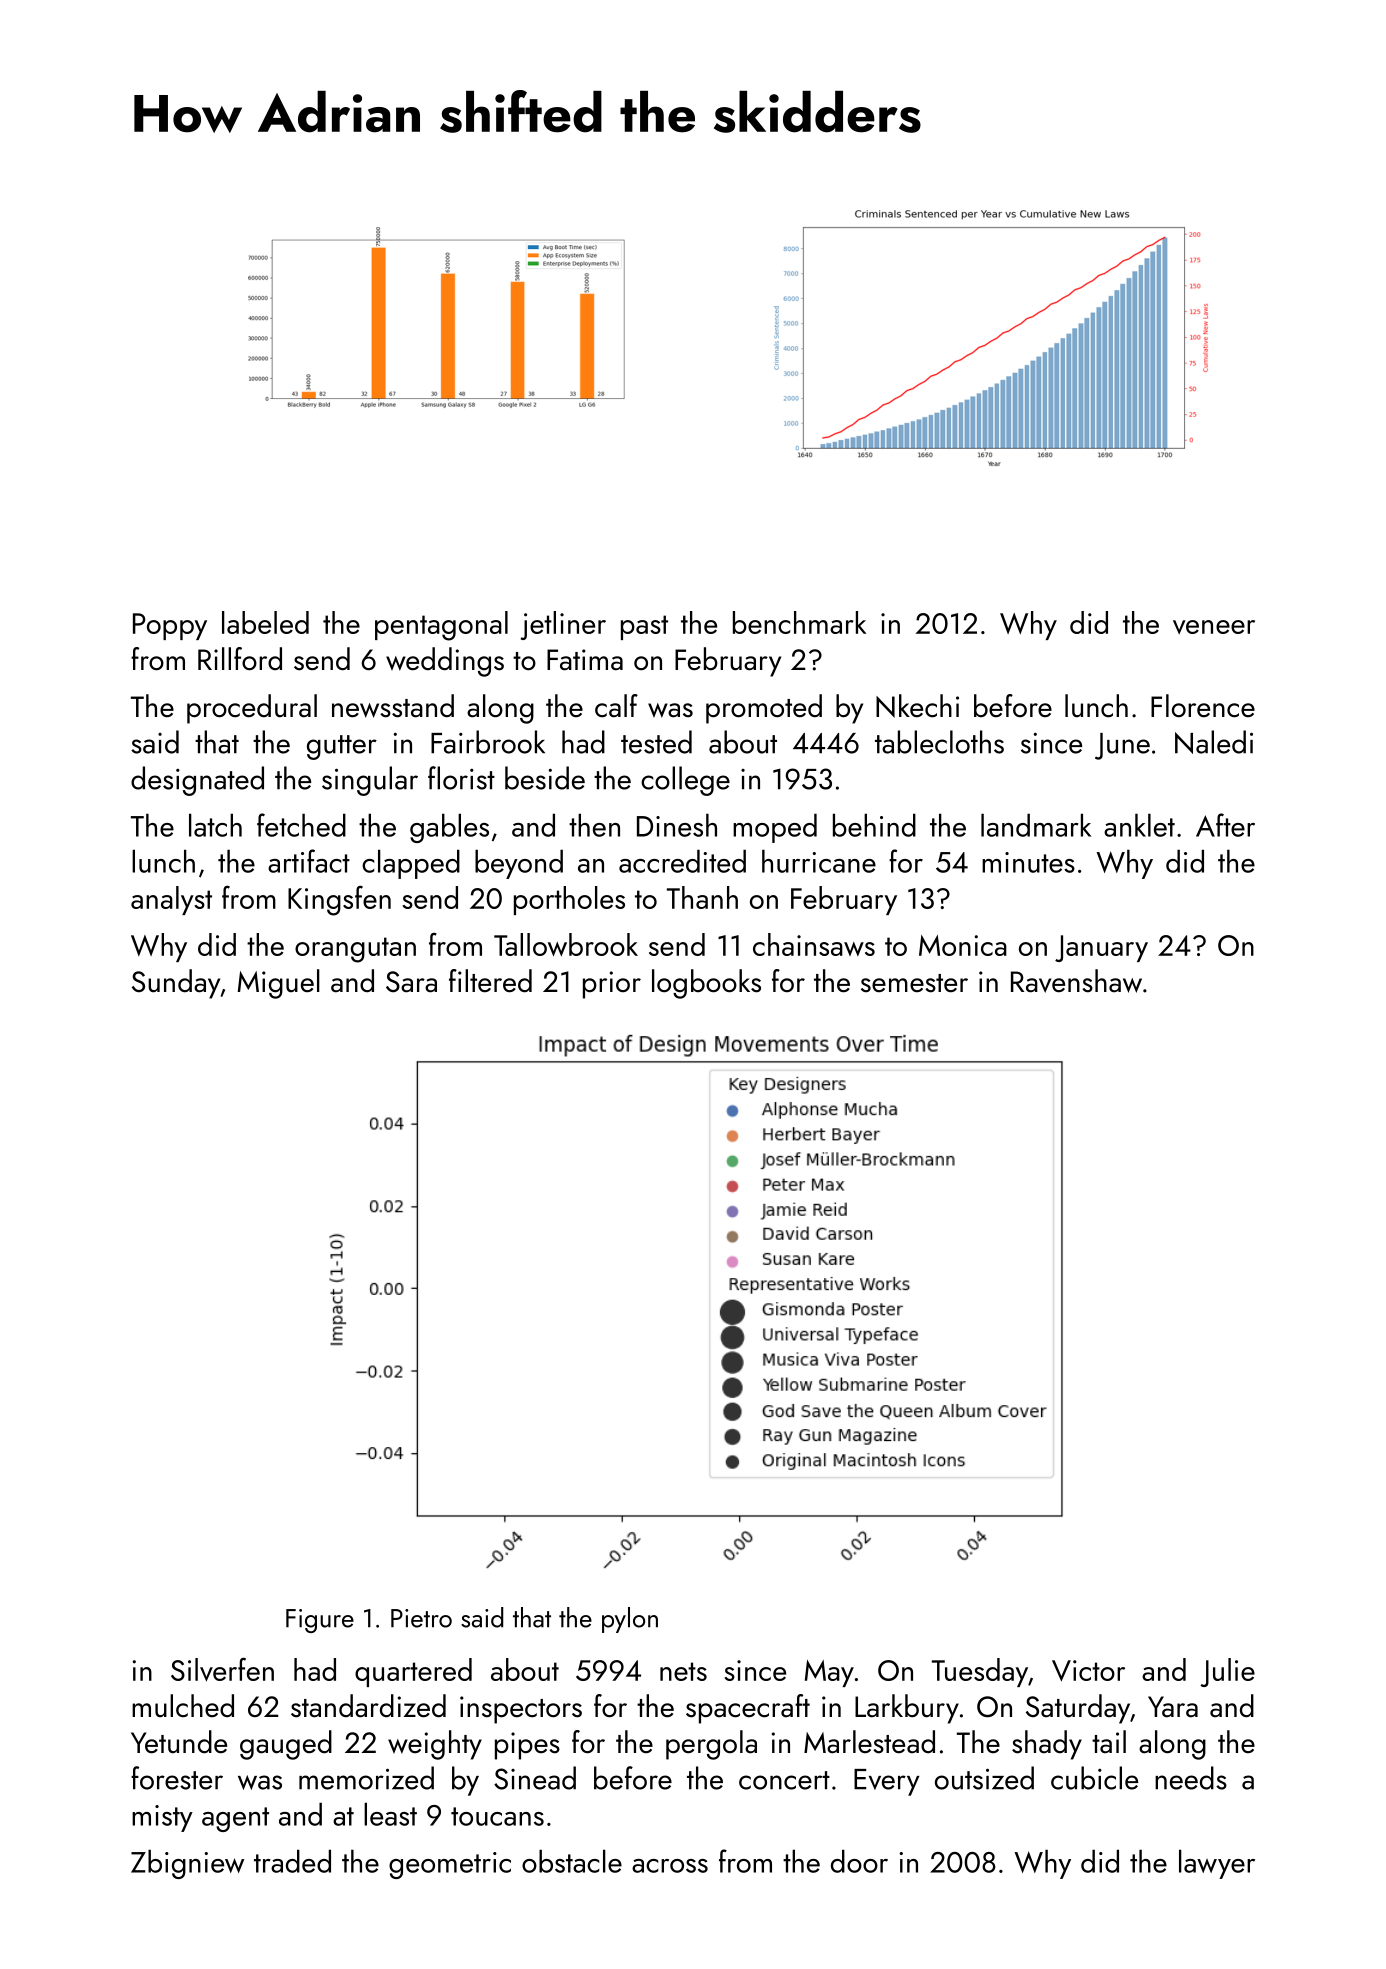 The image size is (1386, 1969). I want to click on behind, so click(874, 825).
